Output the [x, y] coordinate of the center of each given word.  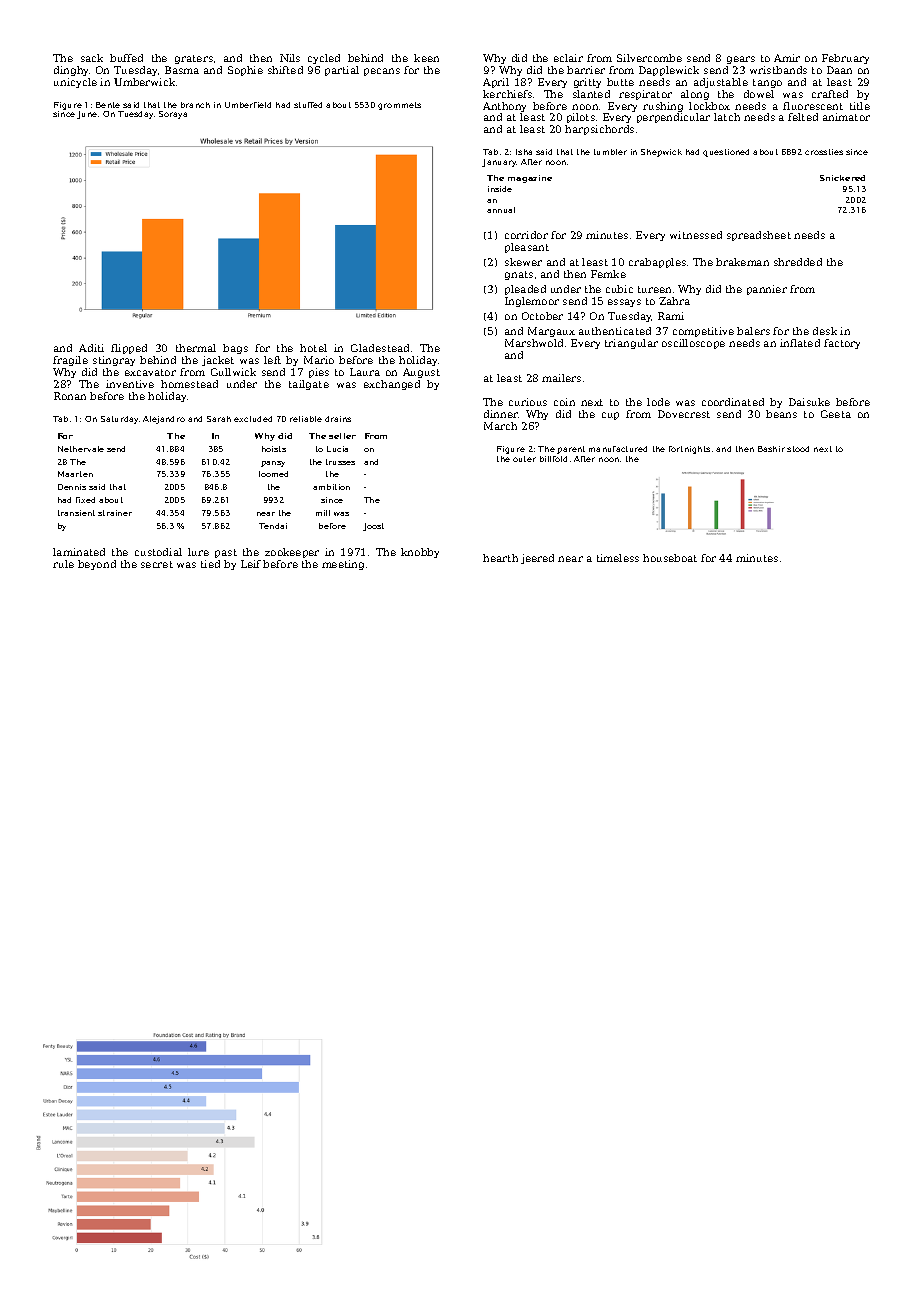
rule [63, 564]
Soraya [173, 115]
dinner [501, 414]
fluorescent [813, 106]
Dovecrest [684, 414]
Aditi [91, 348]
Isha [524, 152]
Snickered [842, 178]
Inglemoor [532, 302]
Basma [182, 70]
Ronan [70, 396]
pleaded [525, 290]
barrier [586, 70]
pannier [767, 290]
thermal [196, 348]
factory [842, 344]
